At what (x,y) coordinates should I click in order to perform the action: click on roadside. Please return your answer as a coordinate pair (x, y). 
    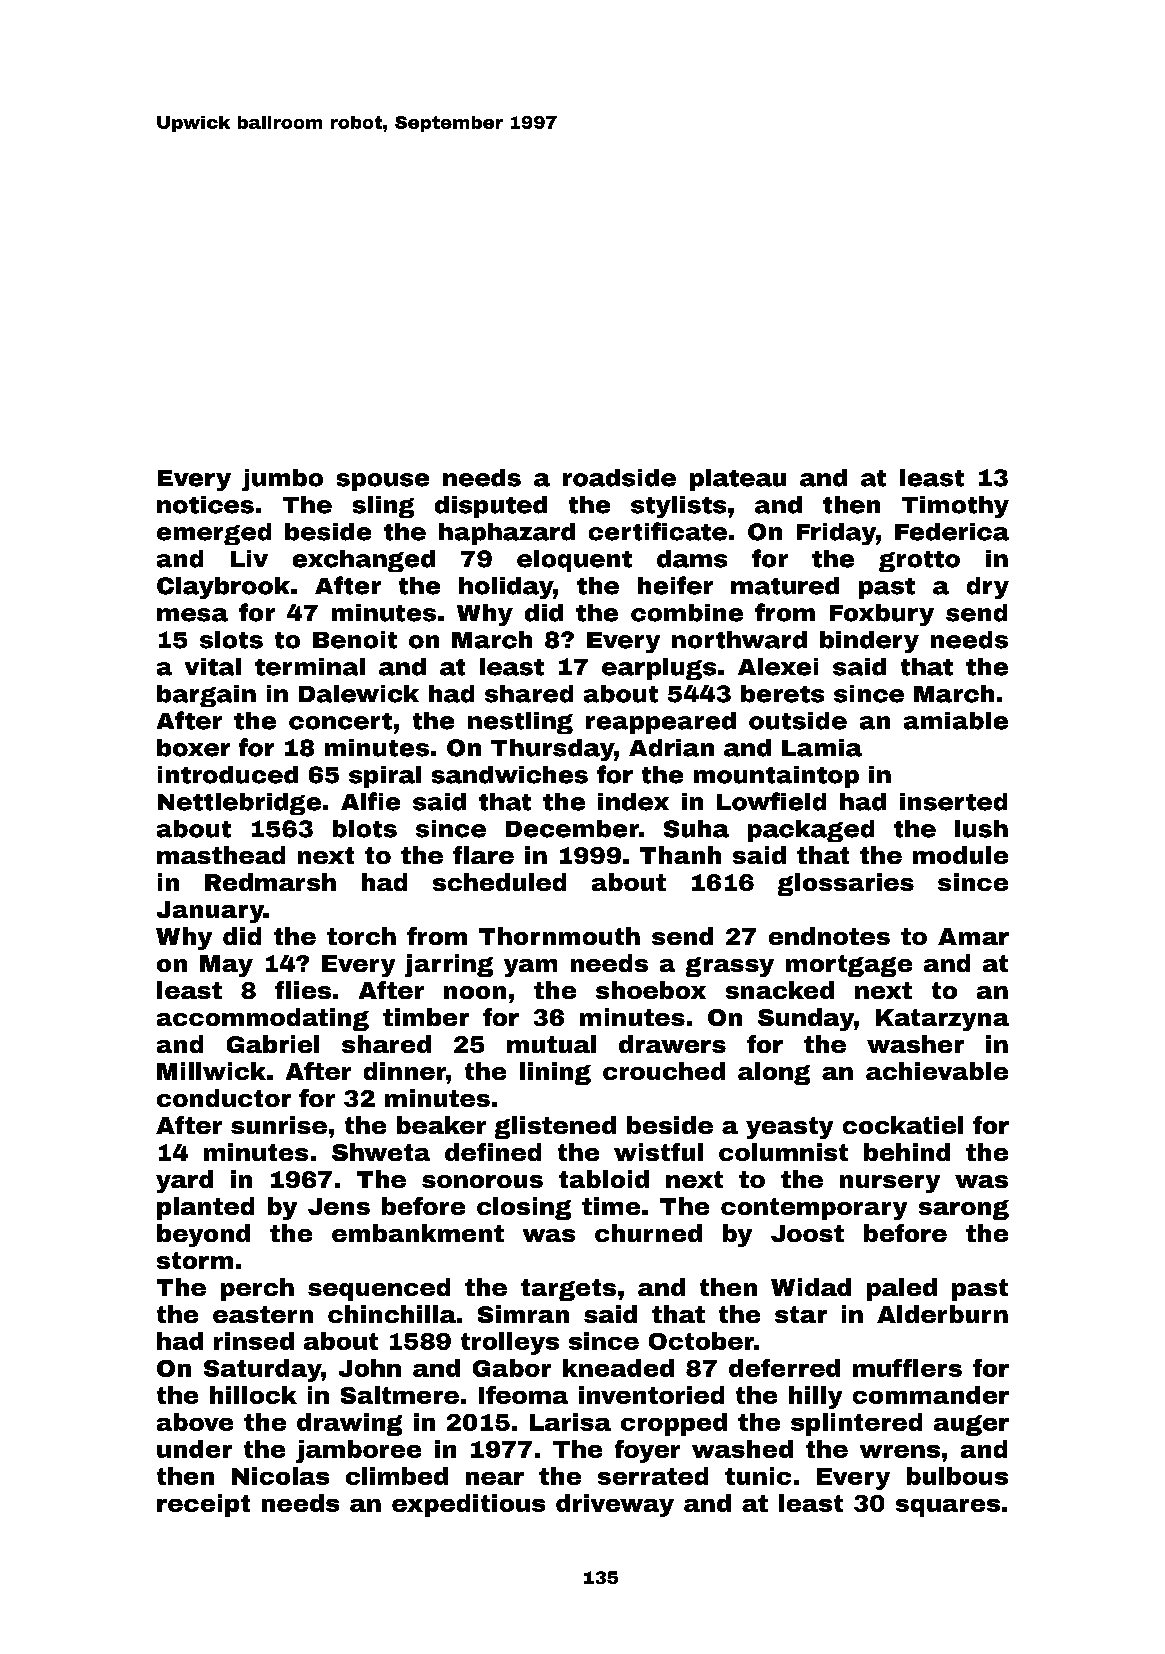
    Looking at the image, I should click on (619, 478).
